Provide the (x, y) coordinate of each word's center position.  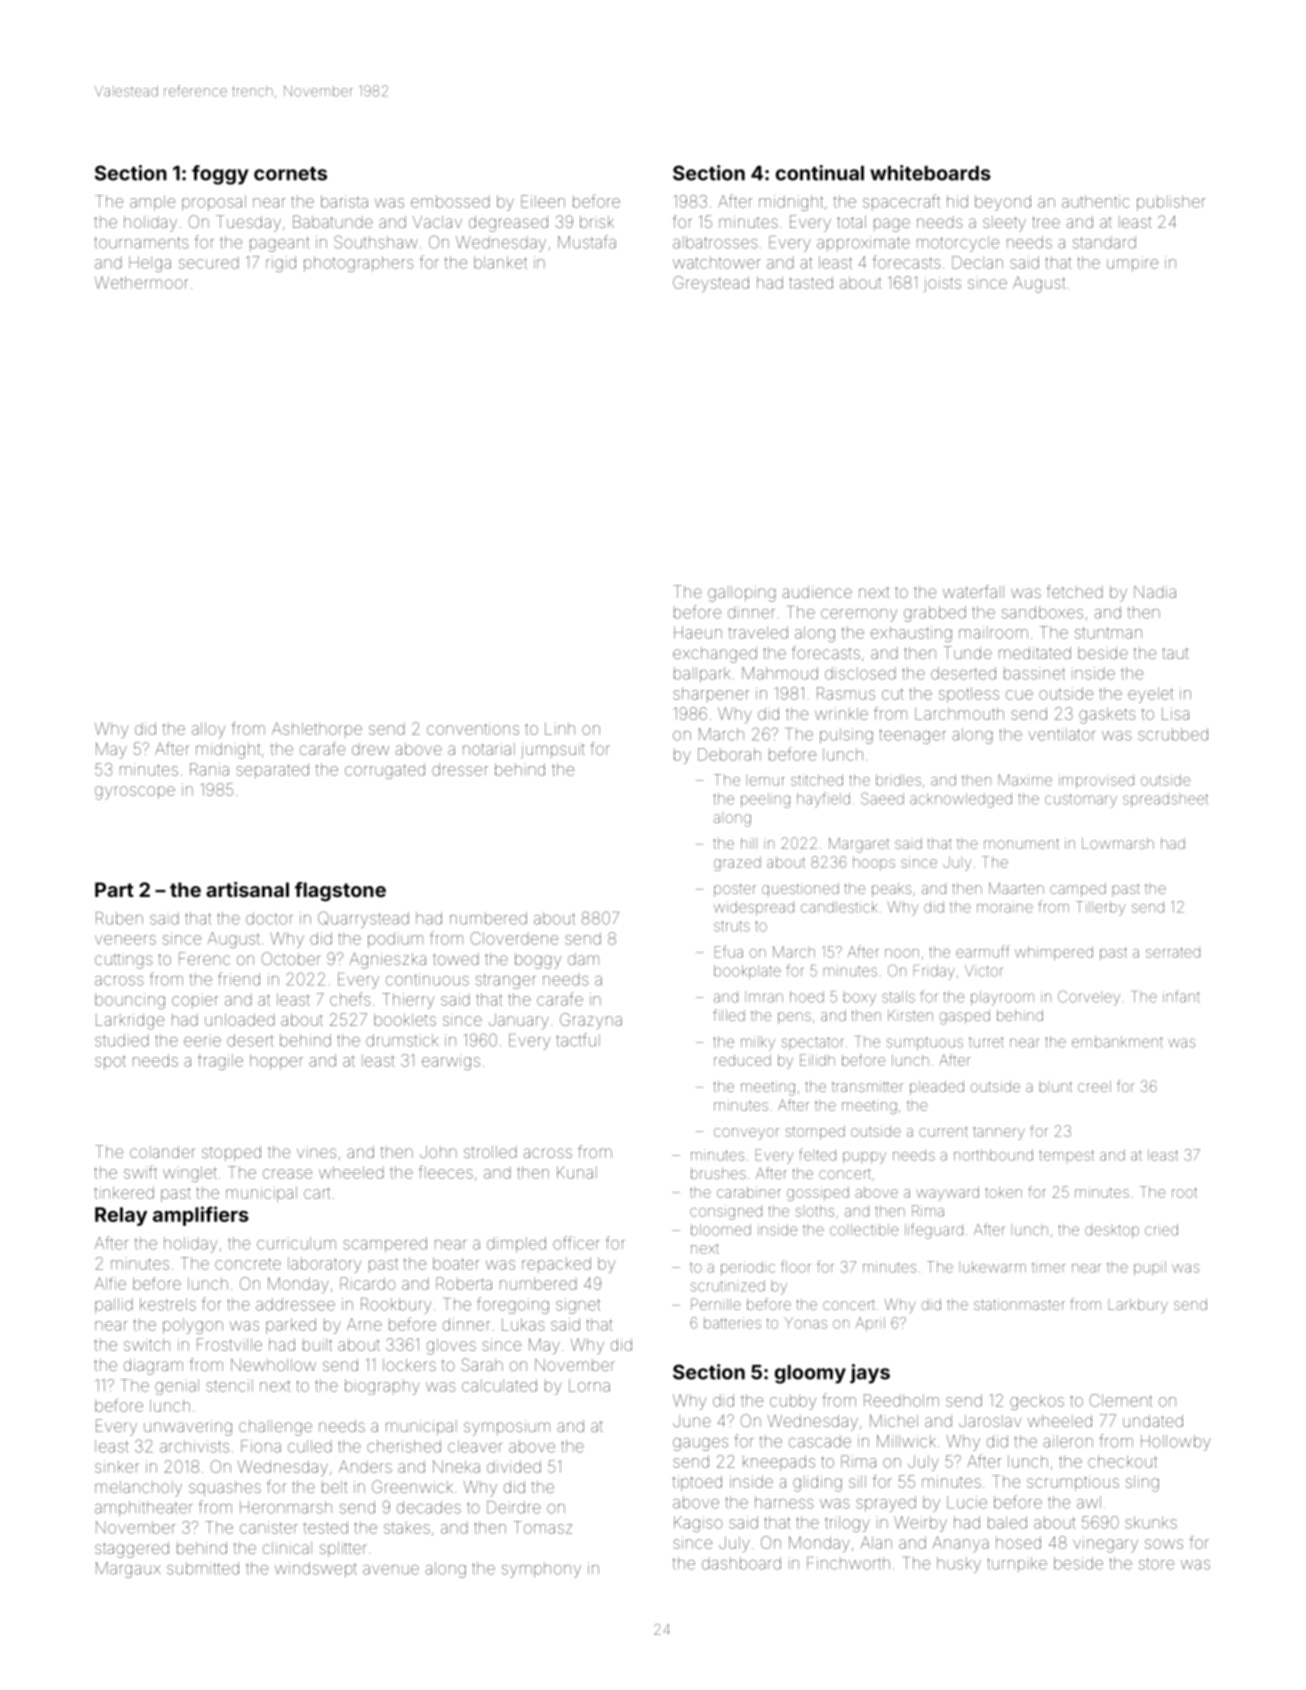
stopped (231, 1153)
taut (1175, 653)
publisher (1171, 203)
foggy (220, 175)
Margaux (128, 1570)
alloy (208, 730)
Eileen (543, 201)
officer (576, 1243)
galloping (742, 594)
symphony (541, 1570)
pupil (1150, 1268)
